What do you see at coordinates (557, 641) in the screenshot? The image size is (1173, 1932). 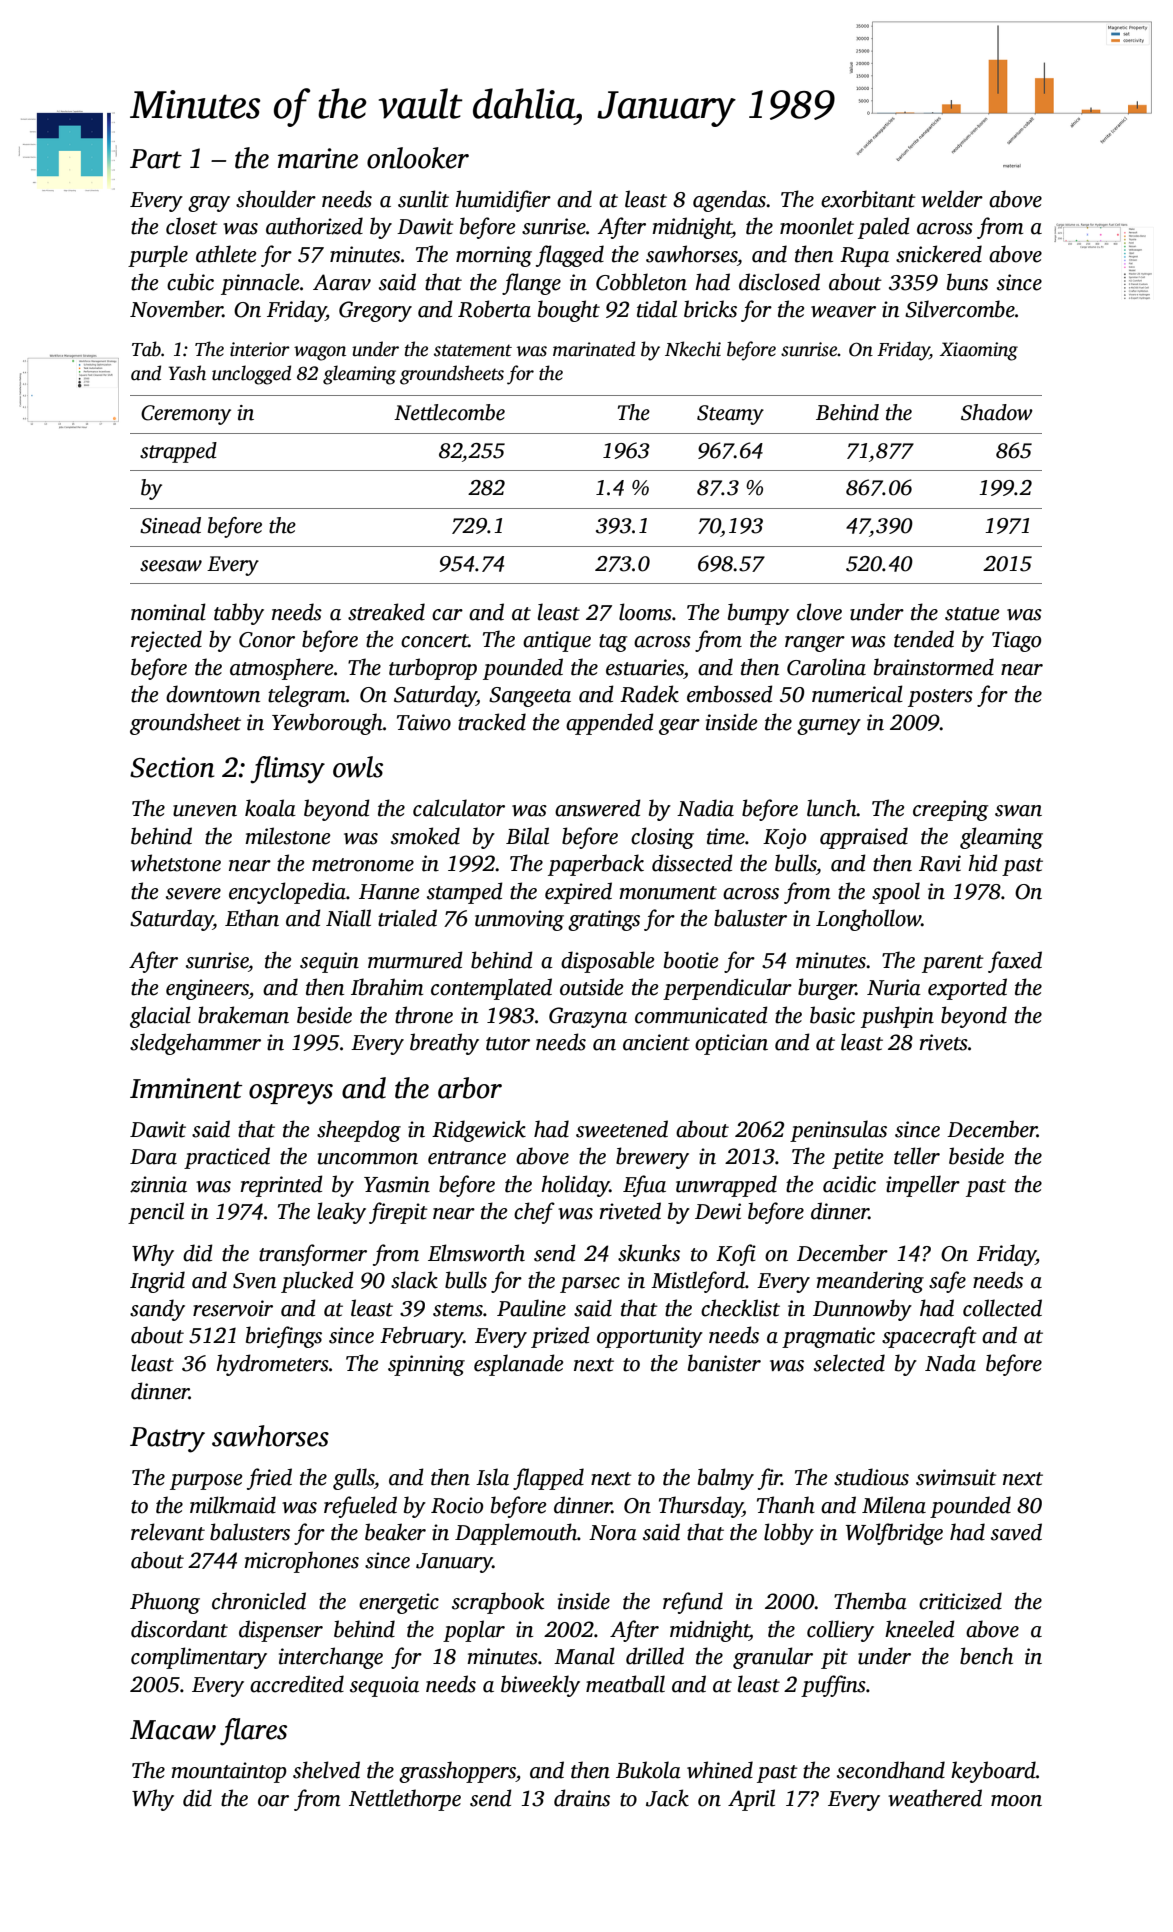 I see `antique` at bounding box center [557, 641].
